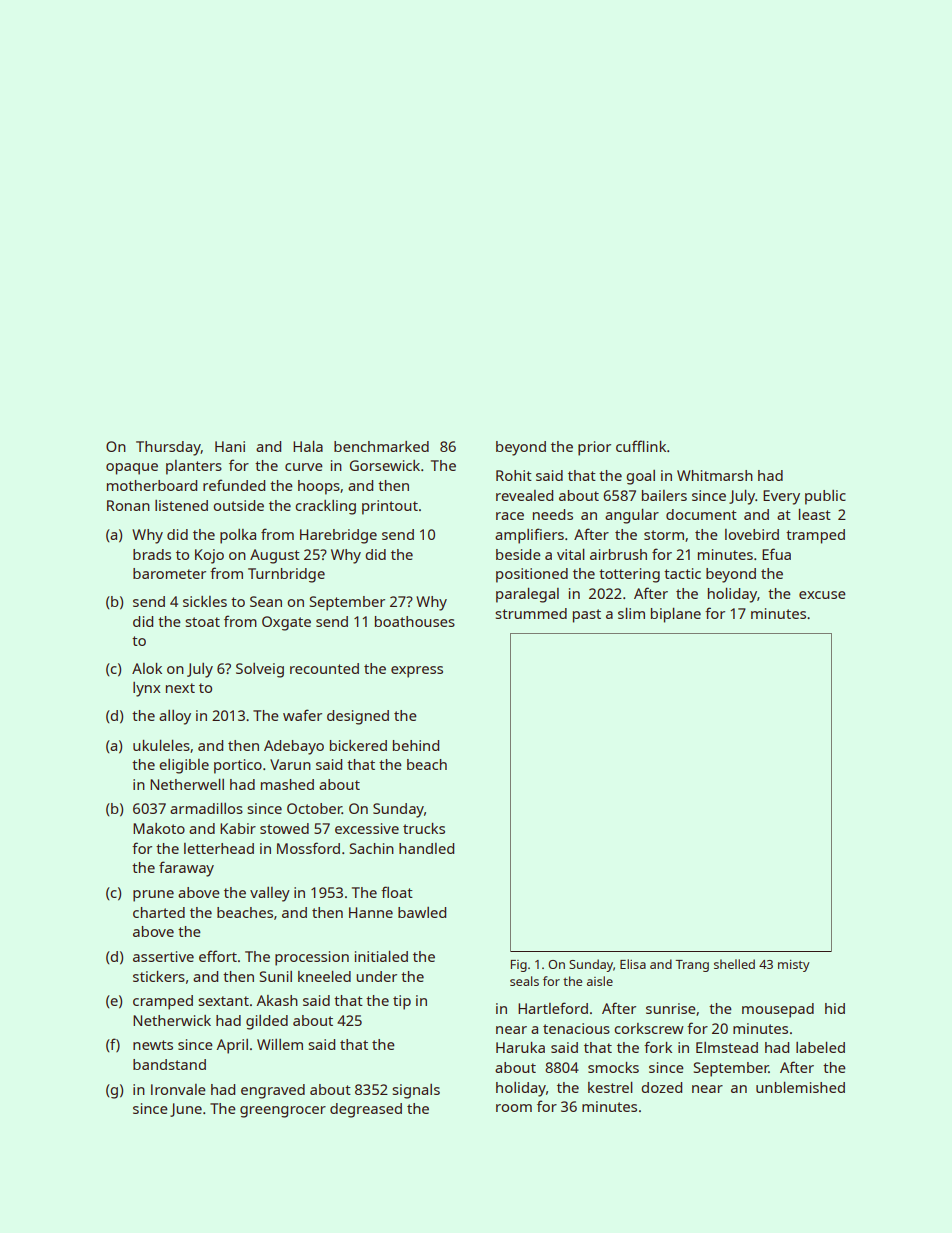 This document has height=1233, width=952. Describe the element at coordinates (424, 828) in the document. I see `trucks` at that location.
